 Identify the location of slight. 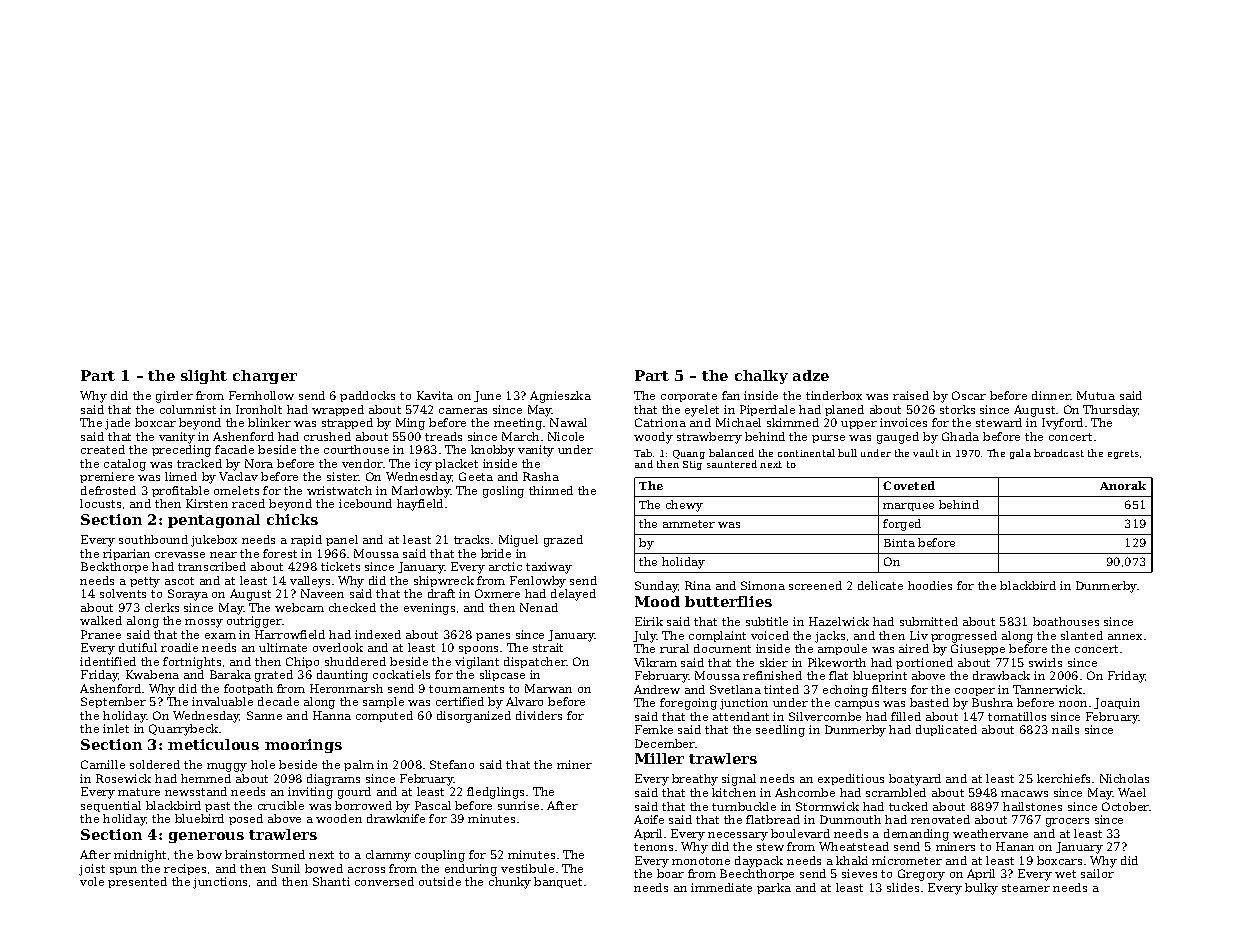
(204, 377).
